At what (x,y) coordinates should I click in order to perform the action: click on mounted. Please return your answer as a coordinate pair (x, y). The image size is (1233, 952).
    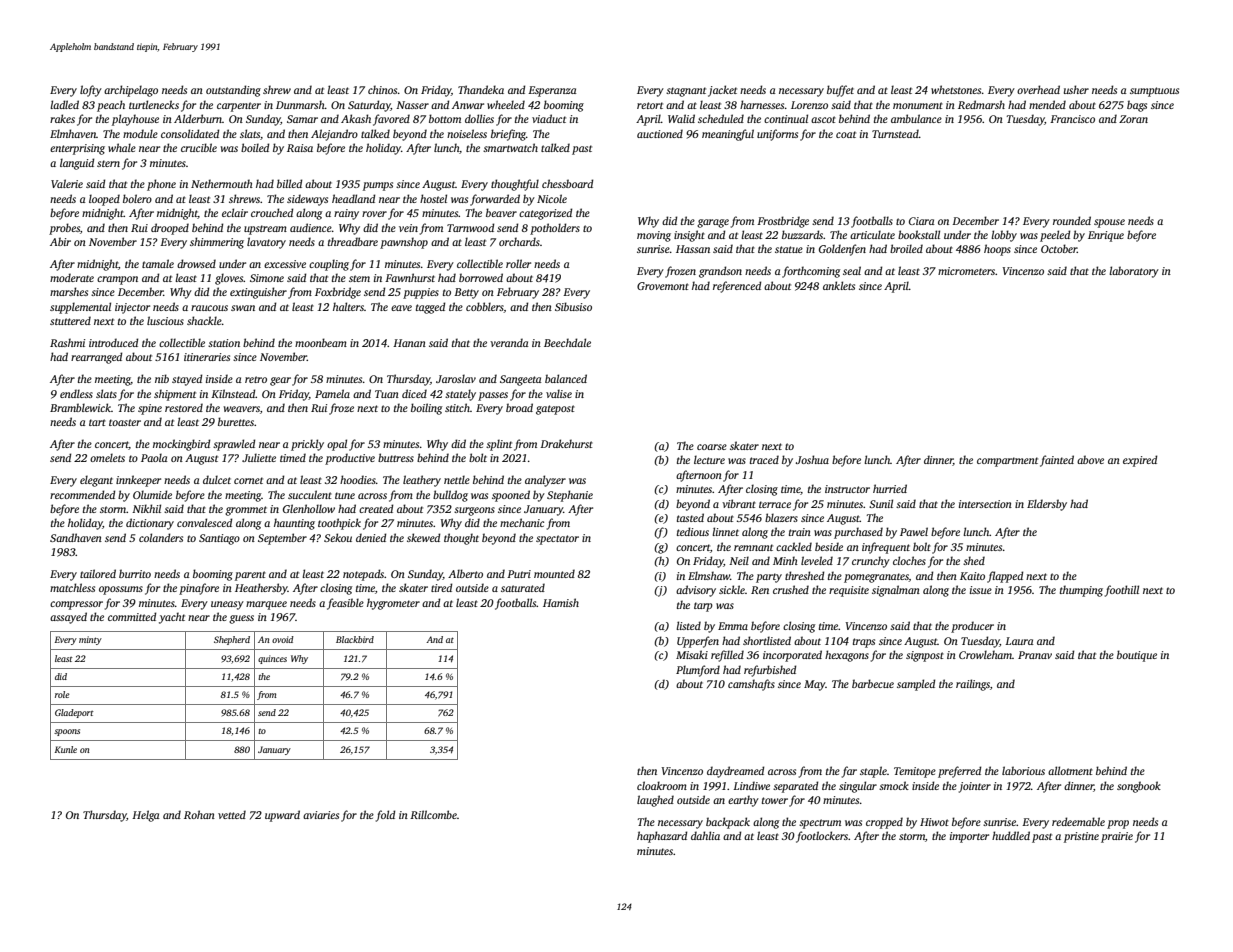
    Looking at the image, I should click on (554, 573).
